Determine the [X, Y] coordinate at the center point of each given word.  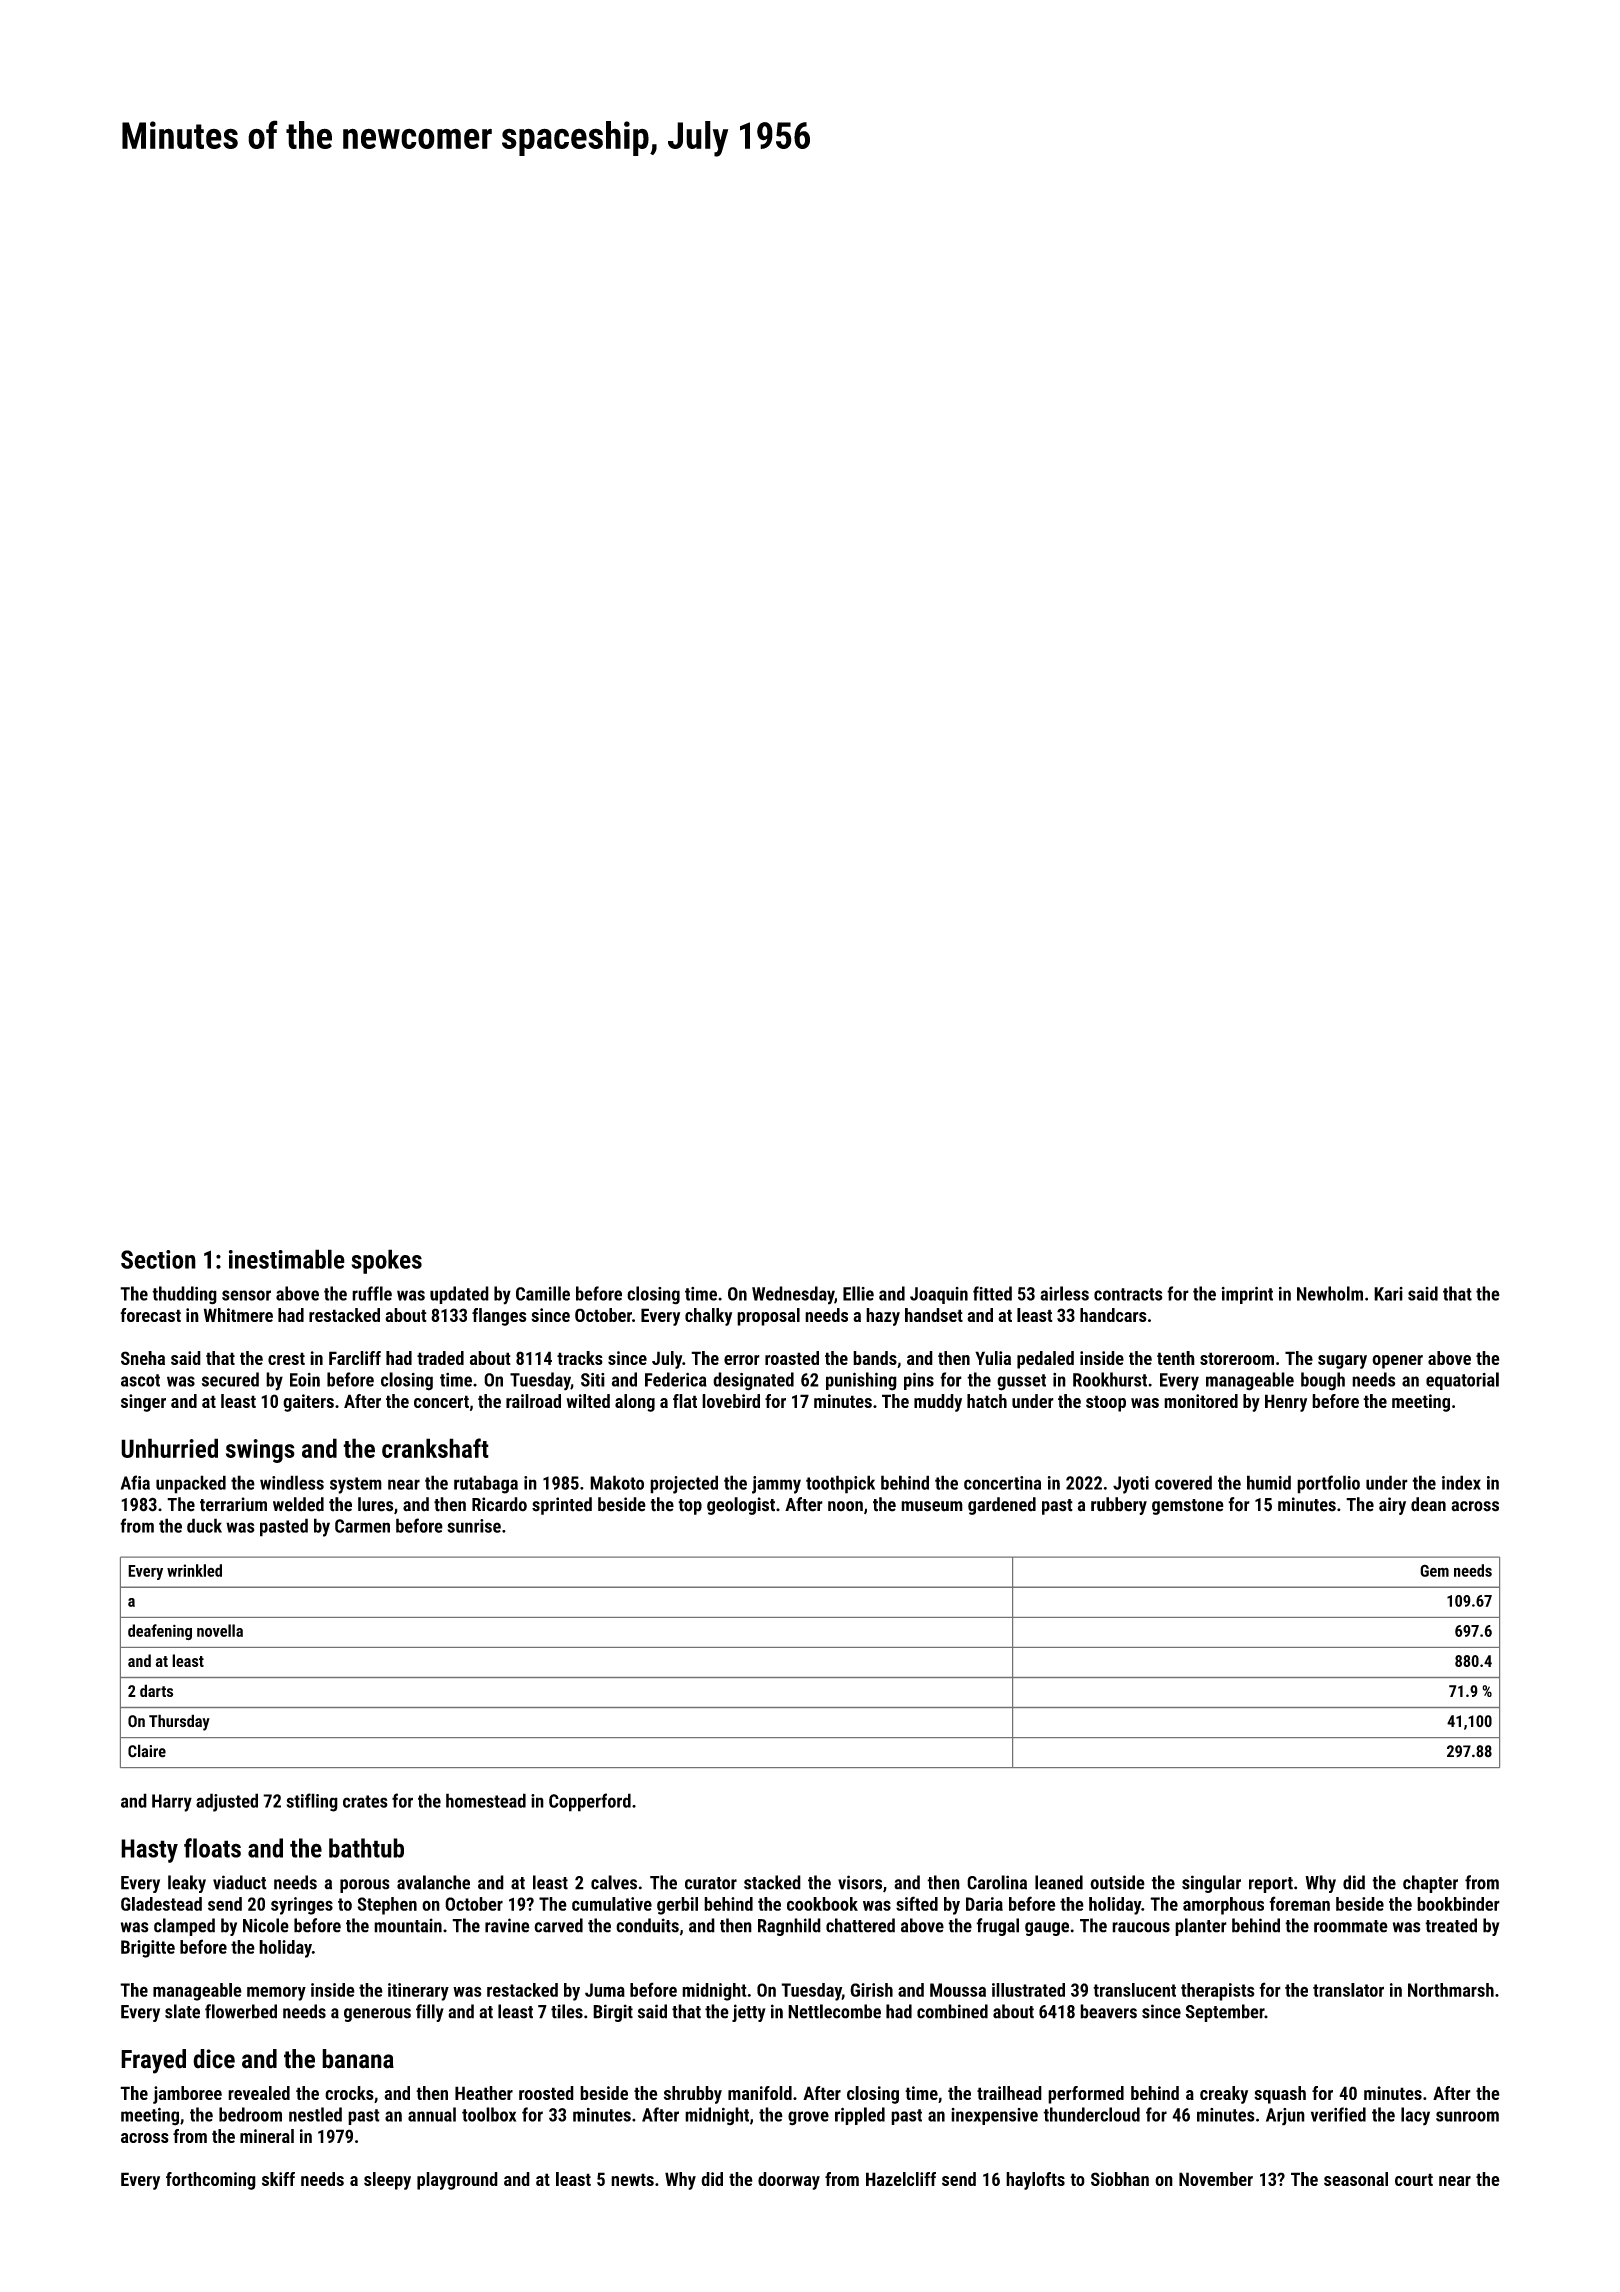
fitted [992, 1293]
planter [1201, 1927]
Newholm [1330, 1293]
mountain [408, 1925]
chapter [1430, 1884]
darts [156, 1690]
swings [260, 1451]
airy [1392, 1506]
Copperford [590, 1802]
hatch [987, 1401]
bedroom [250, 2114]
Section [158, 1259]
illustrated [1028, 1990]
